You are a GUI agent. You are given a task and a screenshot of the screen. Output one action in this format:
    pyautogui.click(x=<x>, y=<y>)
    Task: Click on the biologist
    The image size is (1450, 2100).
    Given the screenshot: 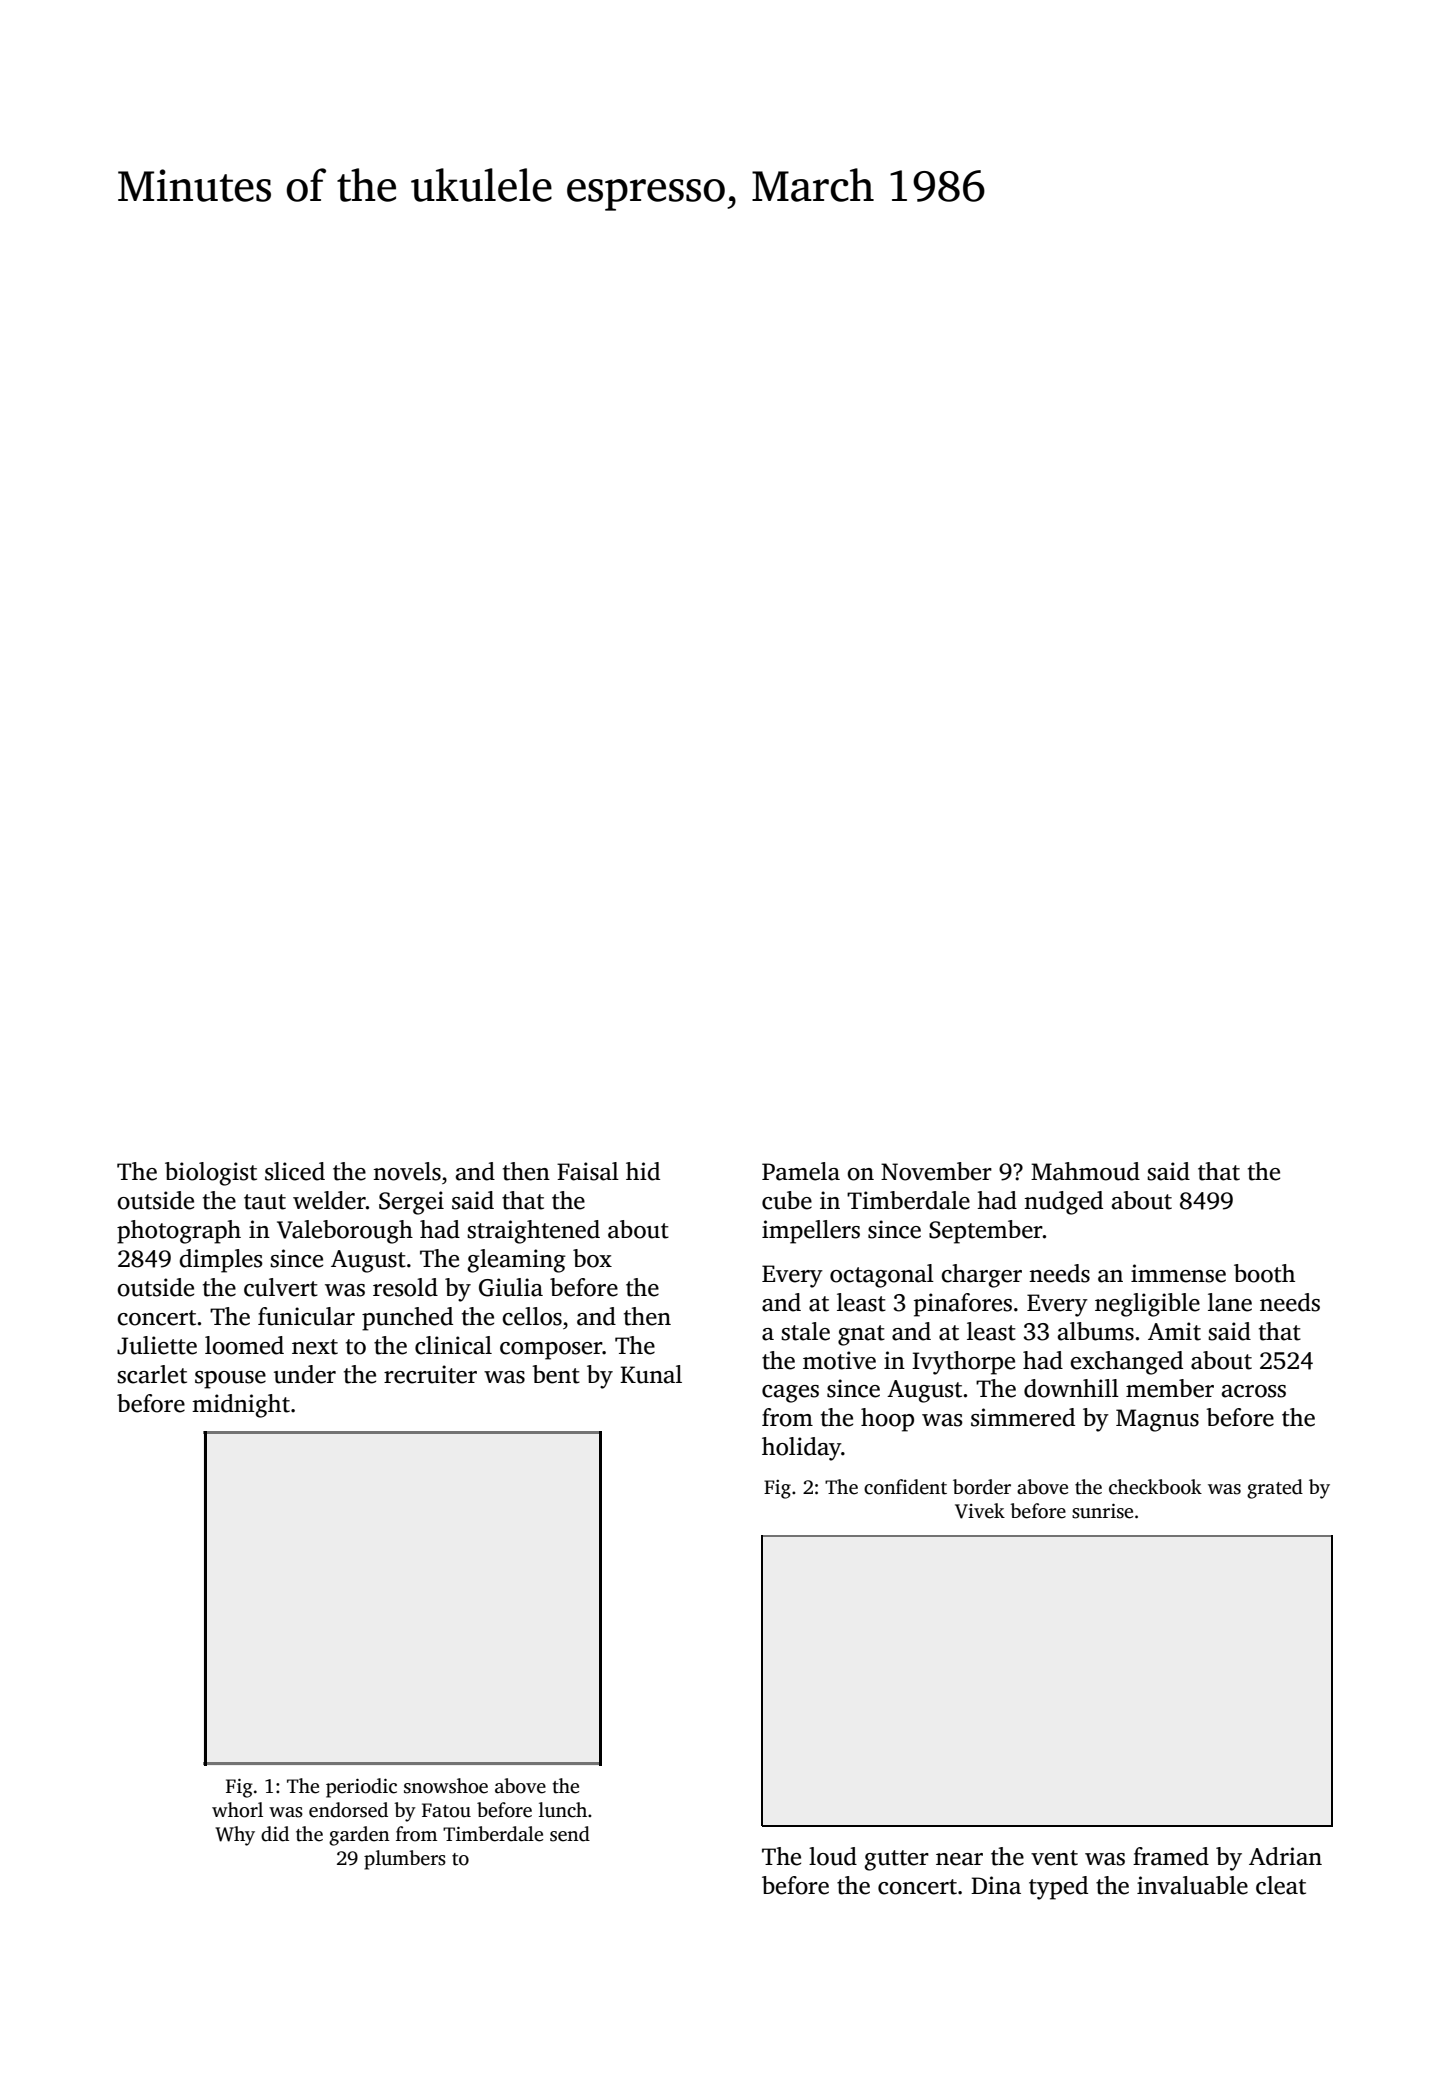 What is the action you would take?
    pyautogui.click(x=211, y=1174)
